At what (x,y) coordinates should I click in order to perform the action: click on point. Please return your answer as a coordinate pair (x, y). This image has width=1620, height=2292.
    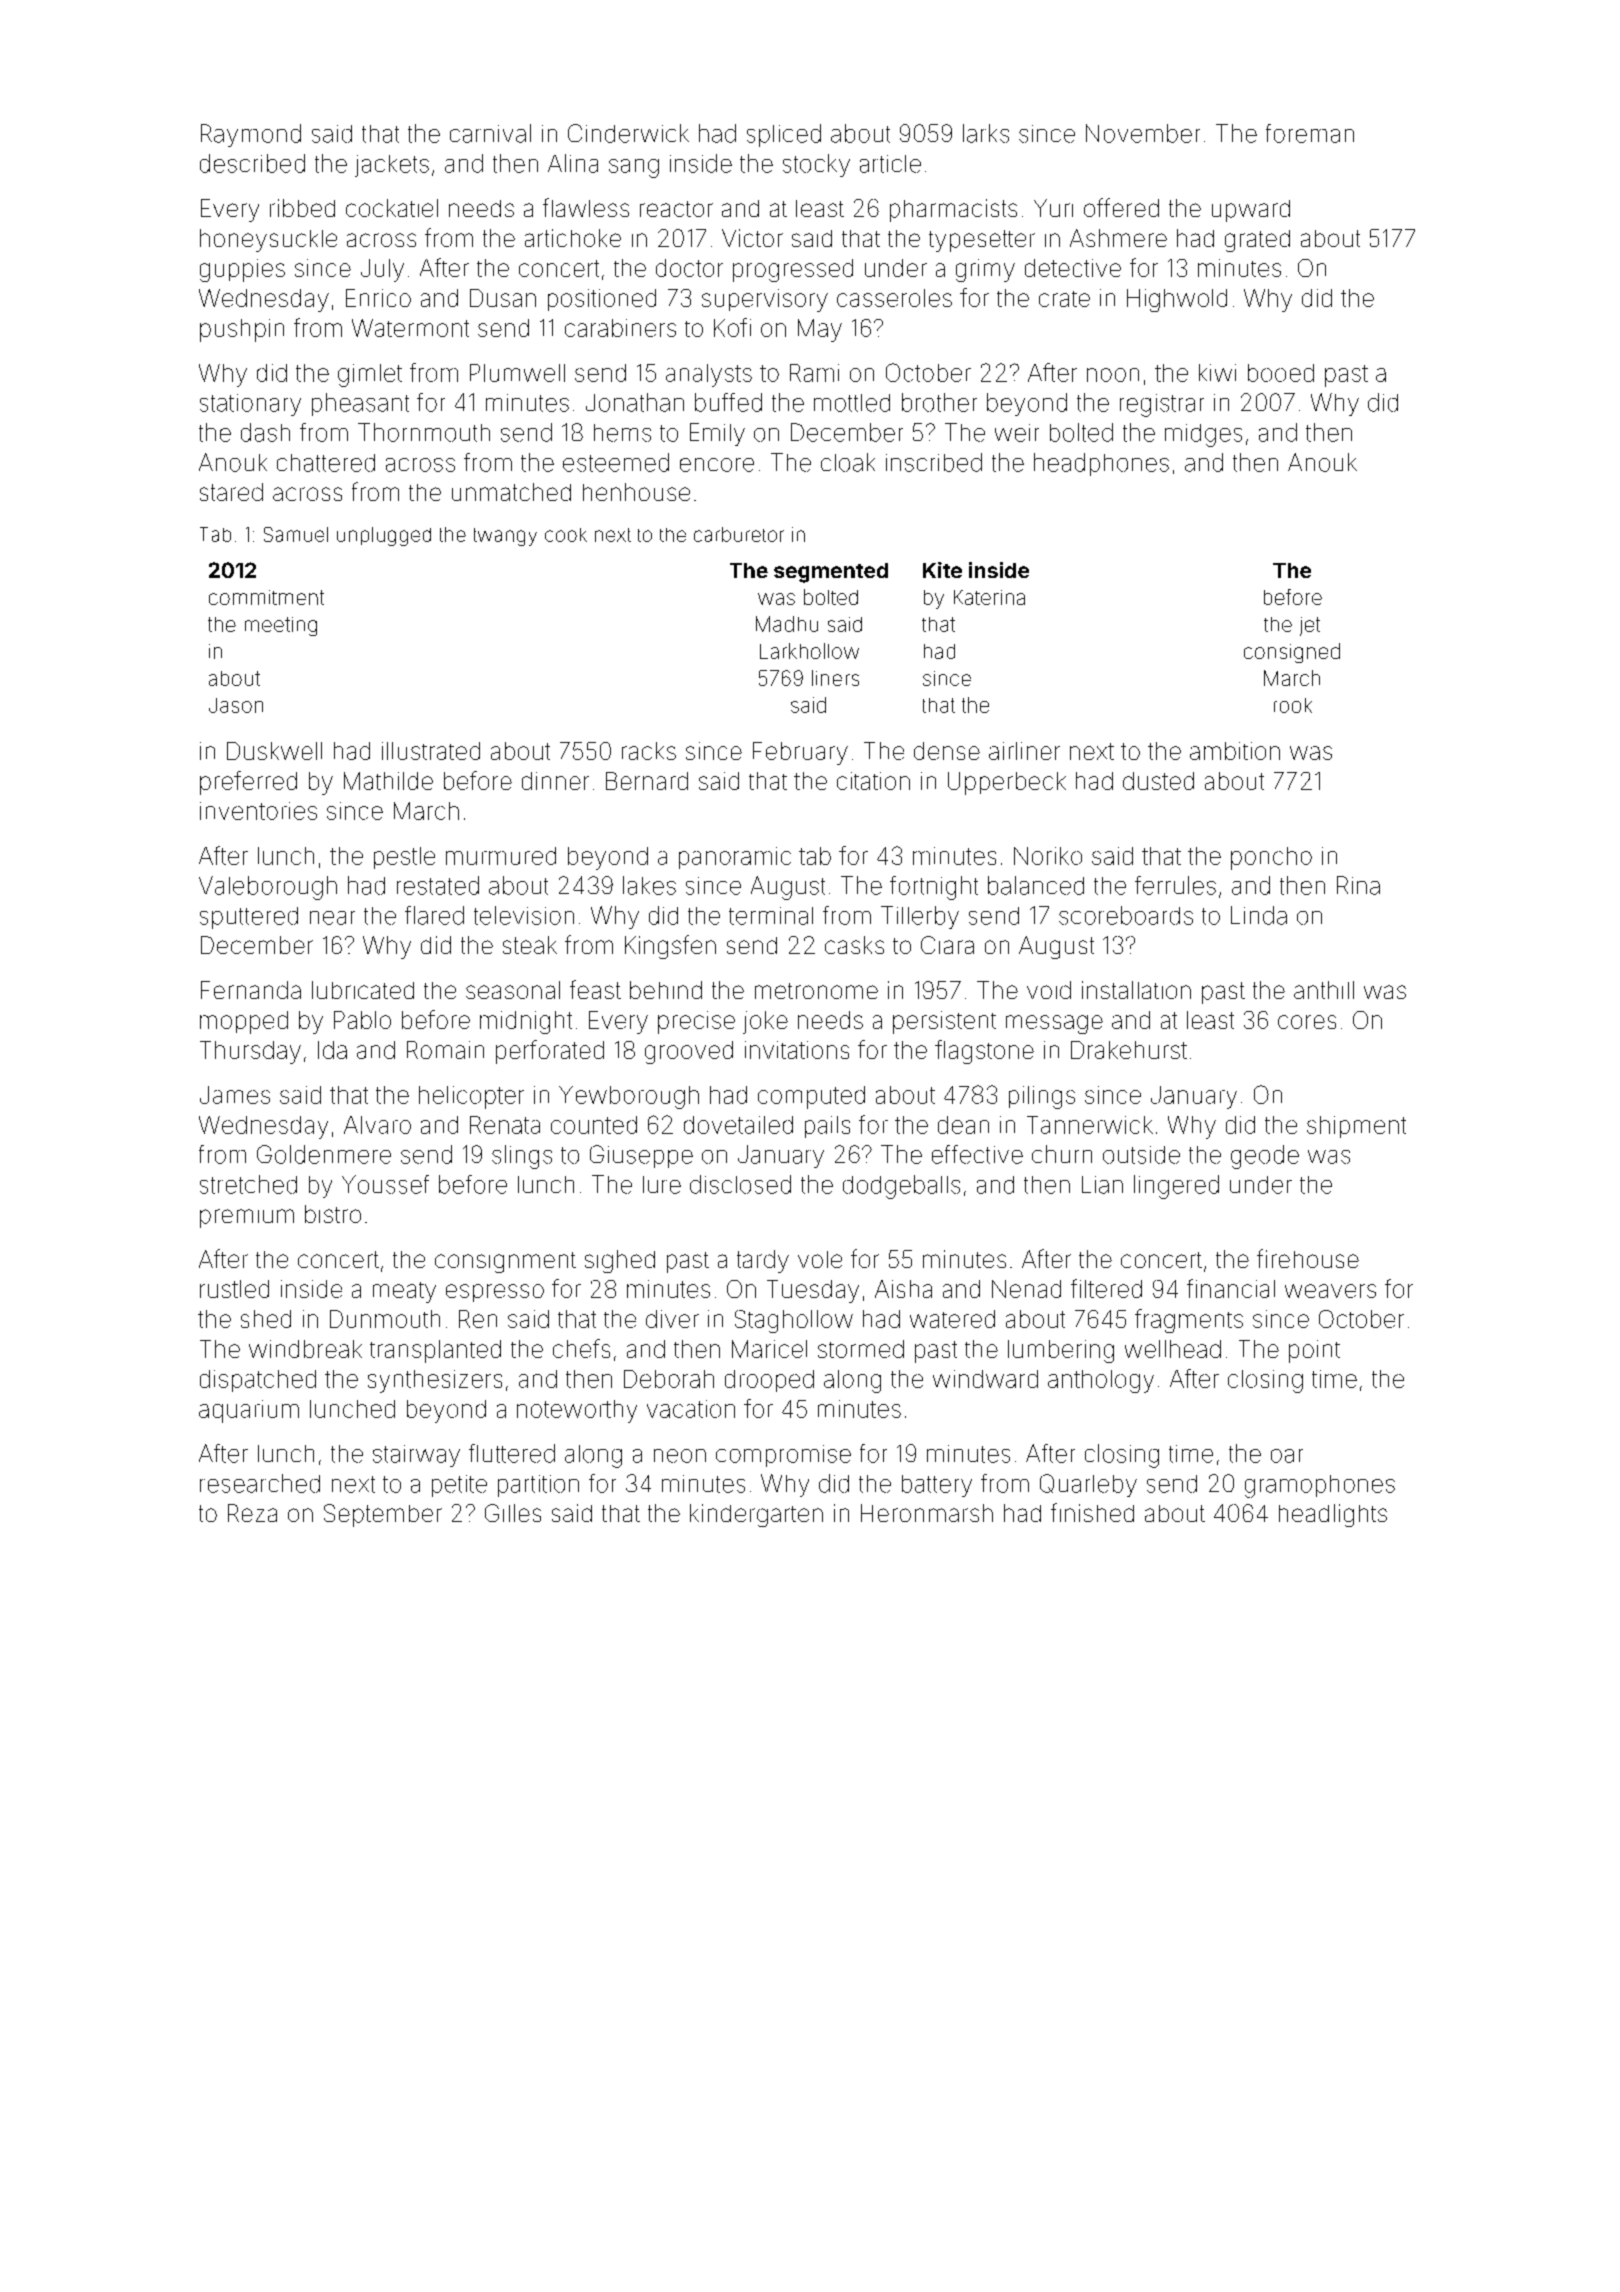
    Looking at the image, I should click on (1314, 1351).
